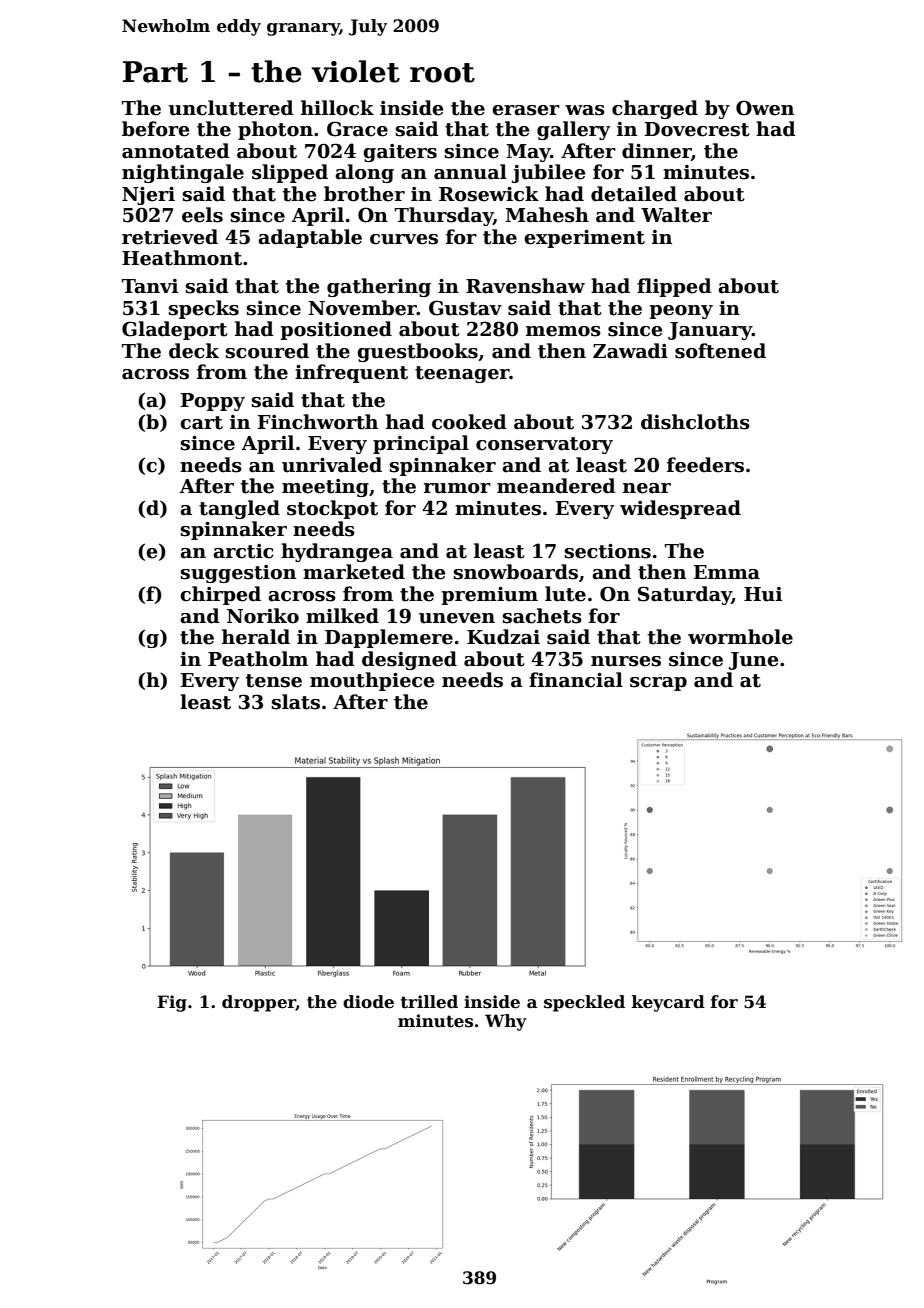 Image resolution: width=924 pixels, height=1308 pixels. What do you see at coordinates (462, 374) in the screenshot?
I see `teenager` at bounding box center [462, 374].
